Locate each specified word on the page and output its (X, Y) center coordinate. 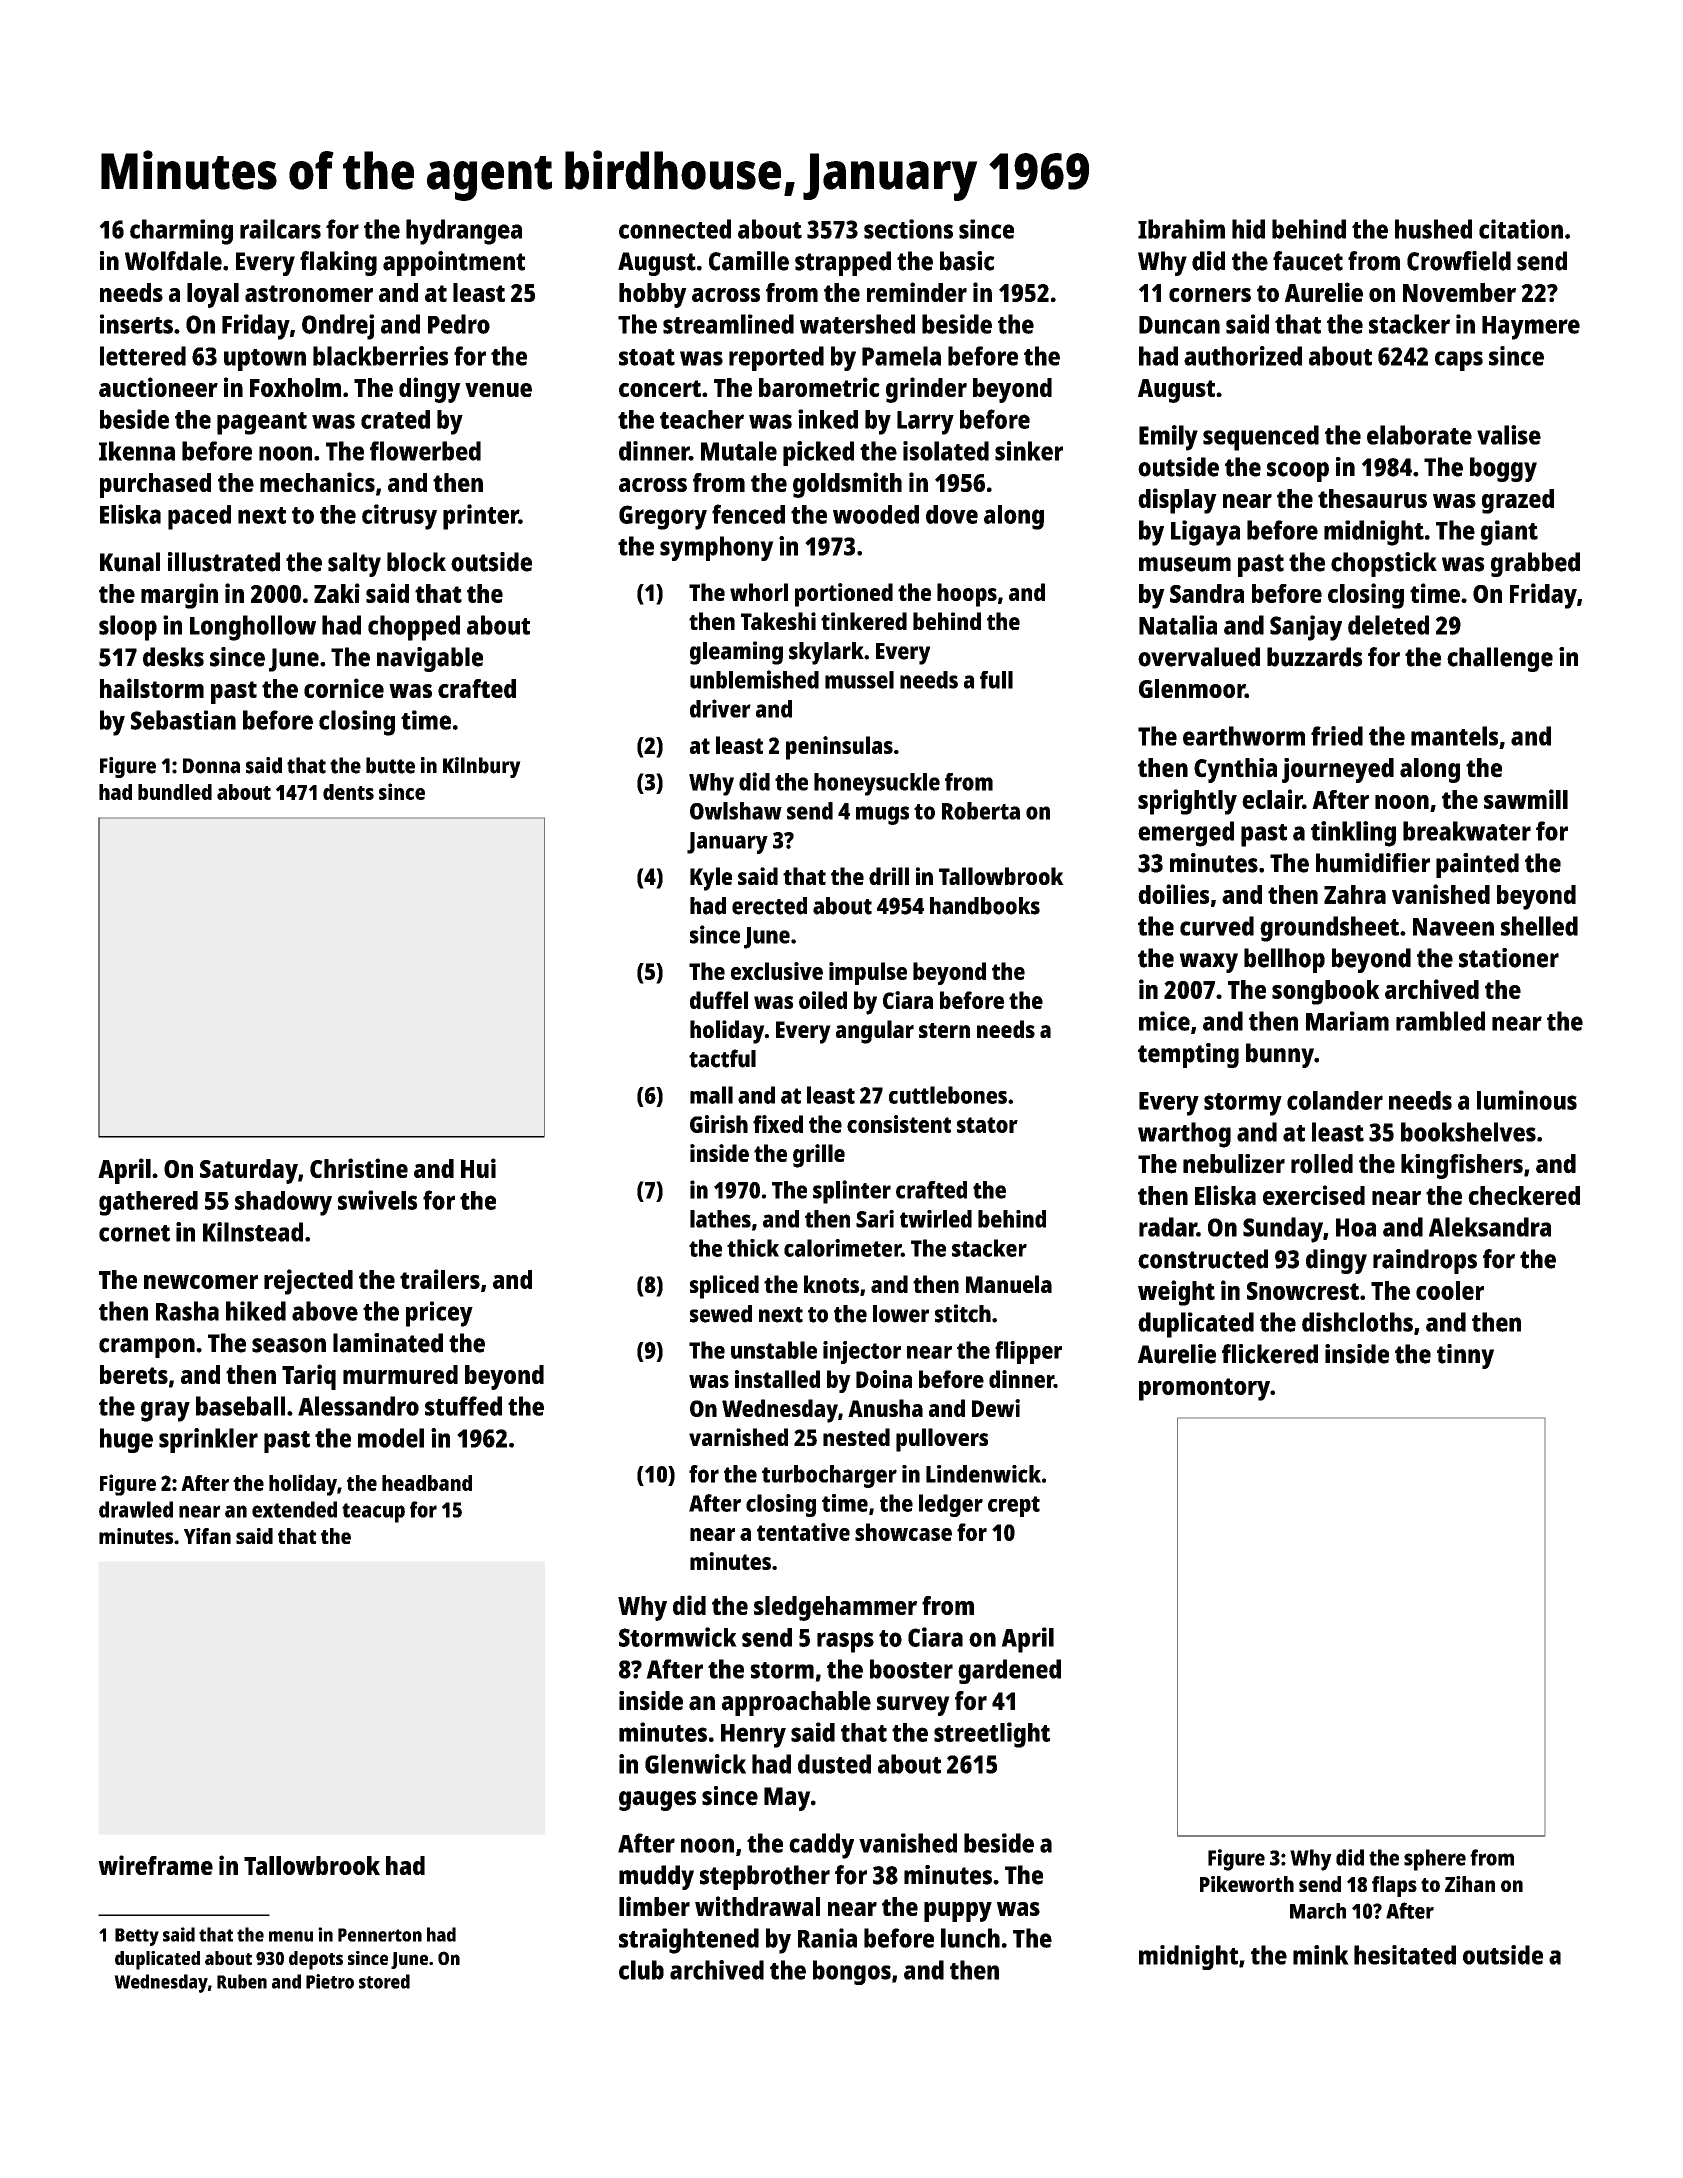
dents (348, 792)
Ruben (242, 1981)
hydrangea (464, 232)
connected (675, 229)
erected (769, 906)
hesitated (1405, 1955)
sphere (1435, 1860)
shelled (1539, 926)
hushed (1433, 229)
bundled (175, 792)
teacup (373, 1513)
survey (913, 1706)
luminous (1527, 1100)
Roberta (981, 811)
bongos (852, 1972)
